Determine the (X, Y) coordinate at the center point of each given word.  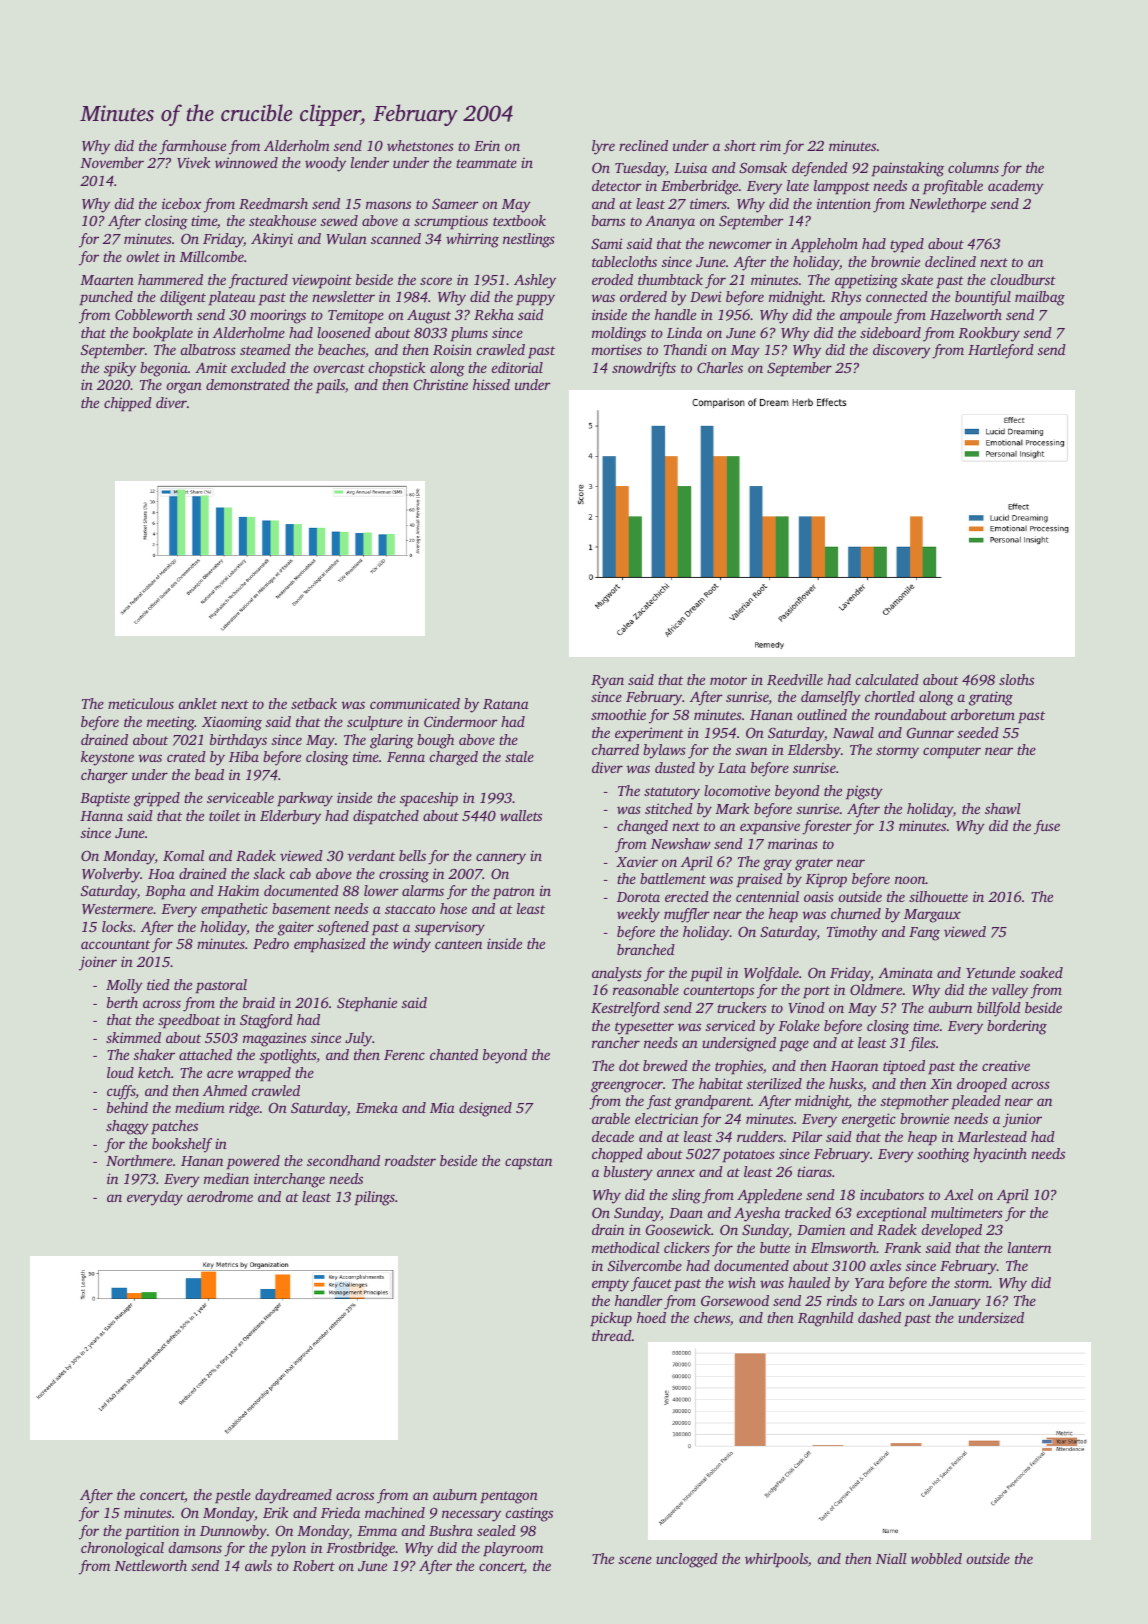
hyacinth (1000, 1155)
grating (991, 698)
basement (301, 908)
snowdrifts (644, 369)
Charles (720, 367)
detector (617, 185)
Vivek (193, 162)
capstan (528, 1163)
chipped (128, 404)
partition (152, 1532)
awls (258, 1565)
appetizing (866, 281)
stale (519, 756)
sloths (1016, 679)
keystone (107, 758)
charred (615, 749)
